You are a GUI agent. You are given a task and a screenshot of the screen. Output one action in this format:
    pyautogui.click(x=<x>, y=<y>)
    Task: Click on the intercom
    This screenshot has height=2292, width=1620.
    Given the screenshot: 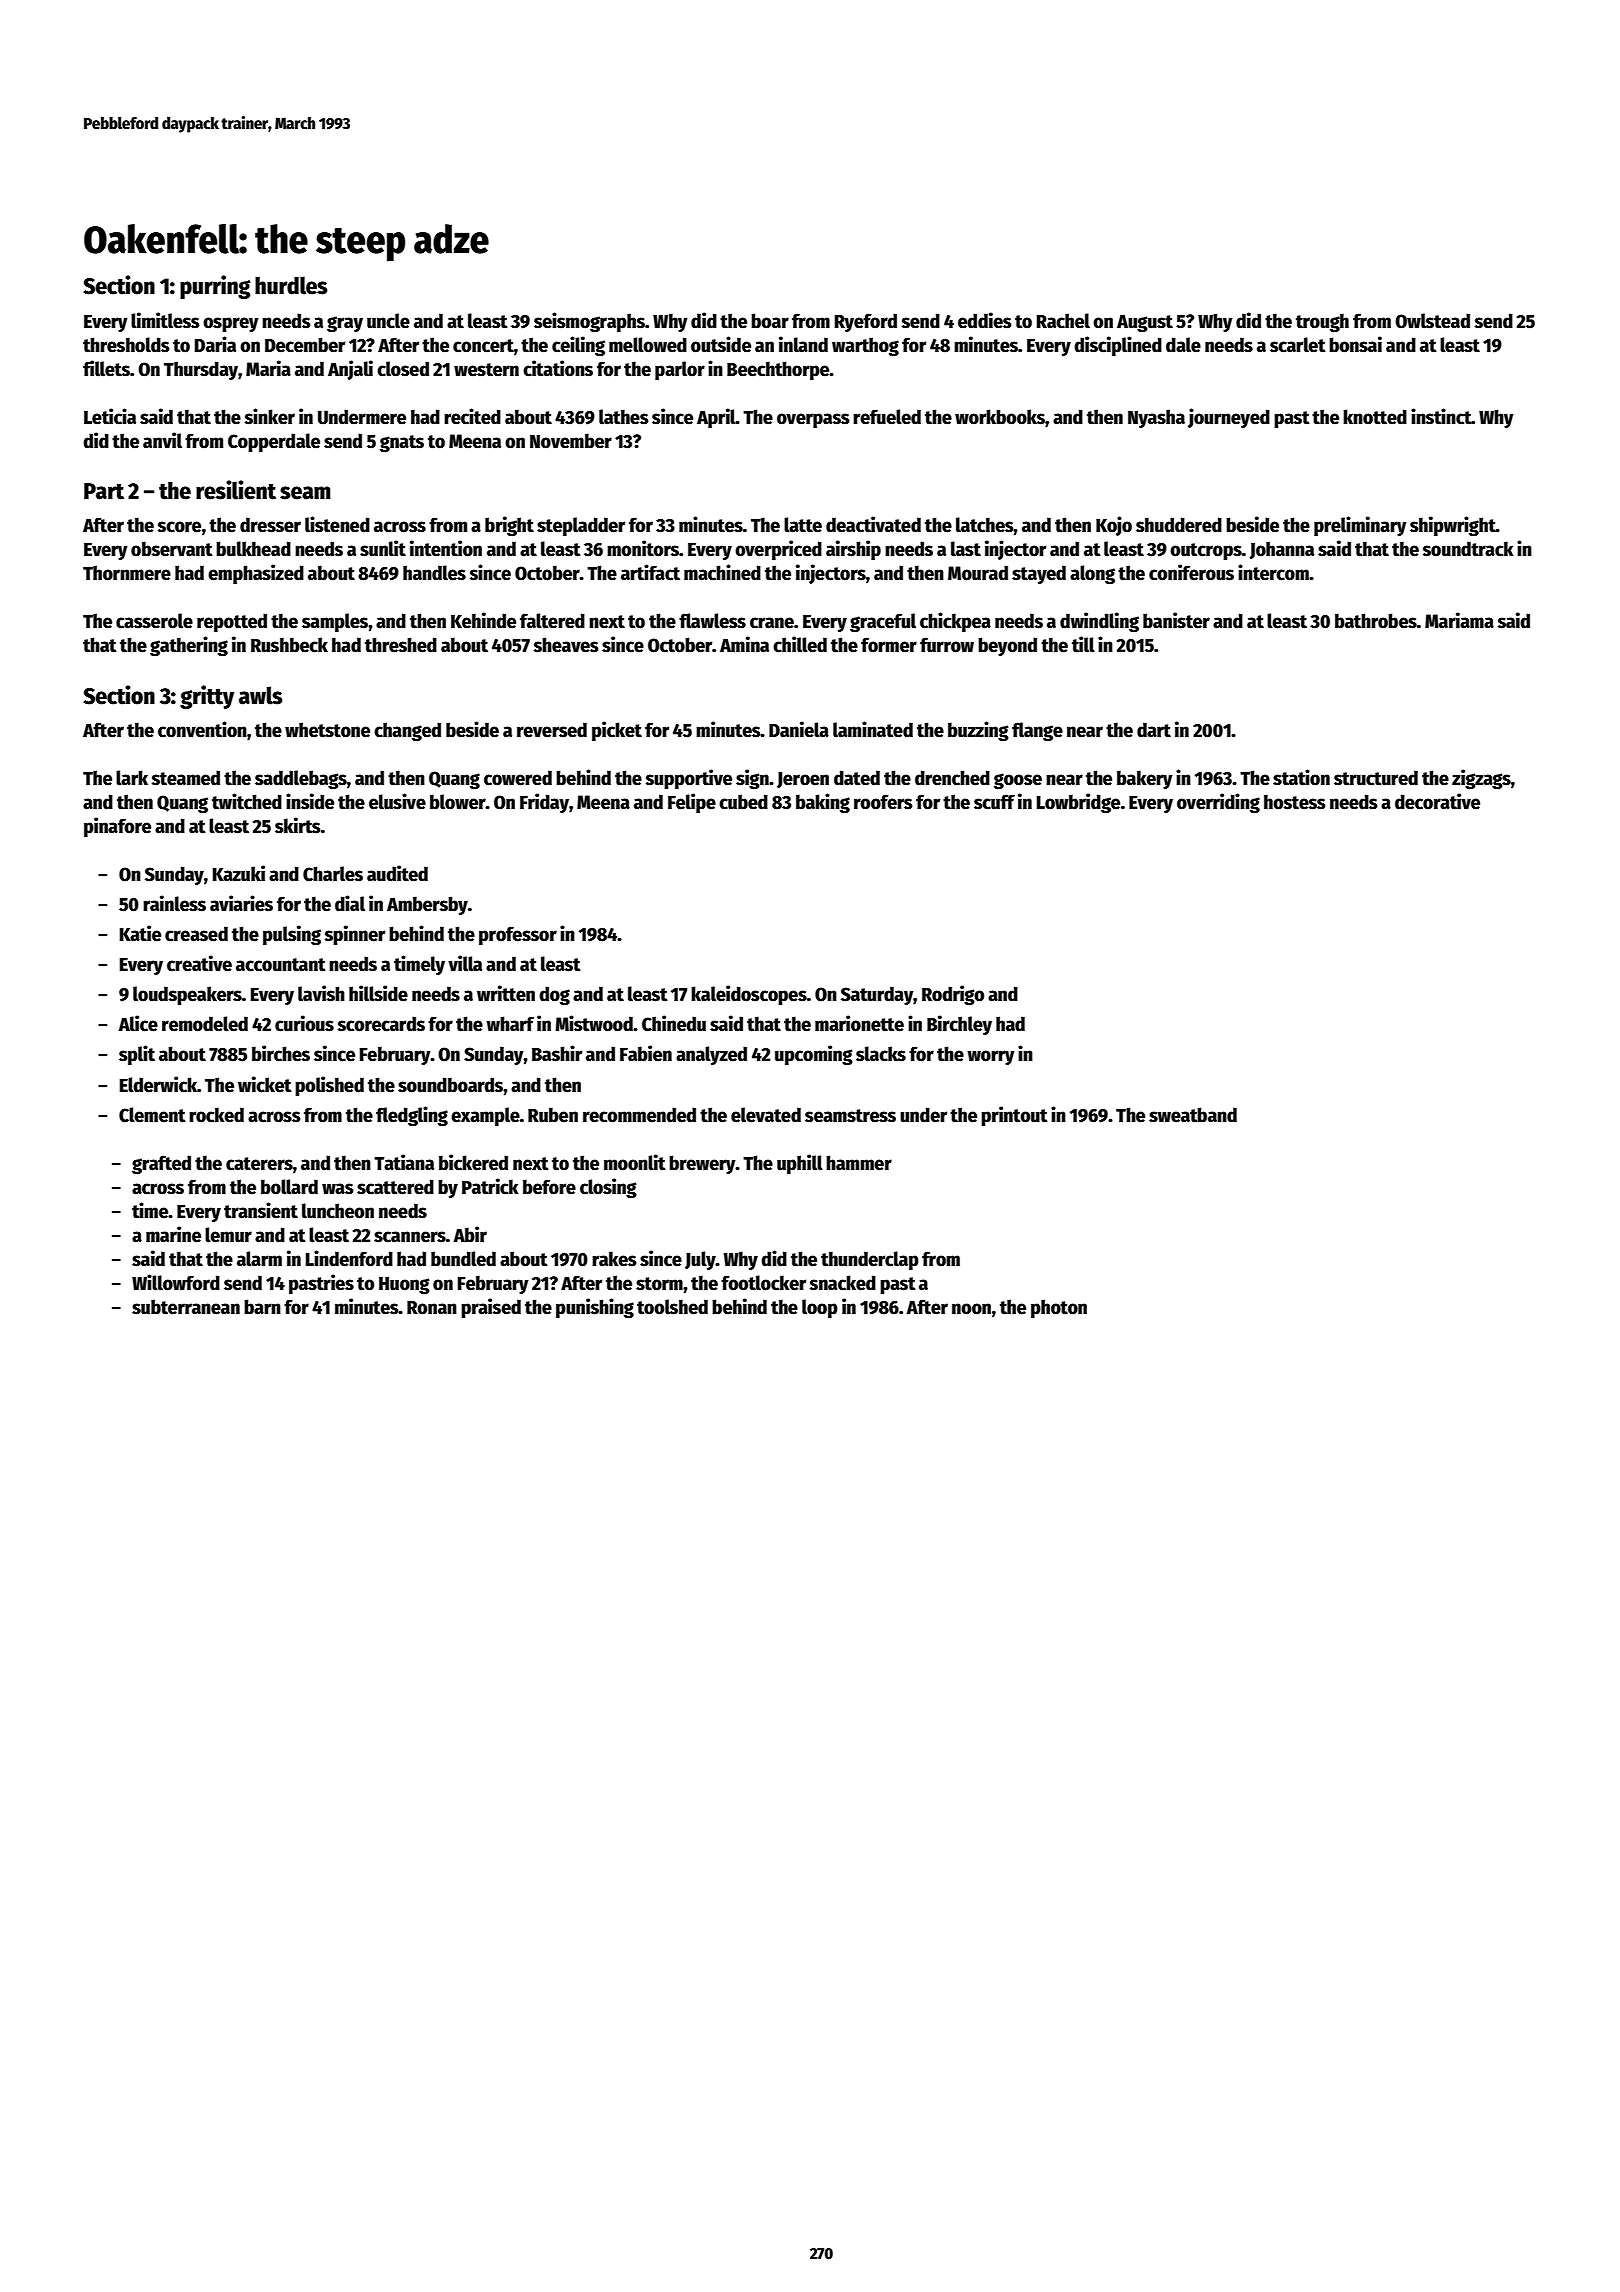 What is the action you would take?
    pyautogui.click(x=1273, y=572)
